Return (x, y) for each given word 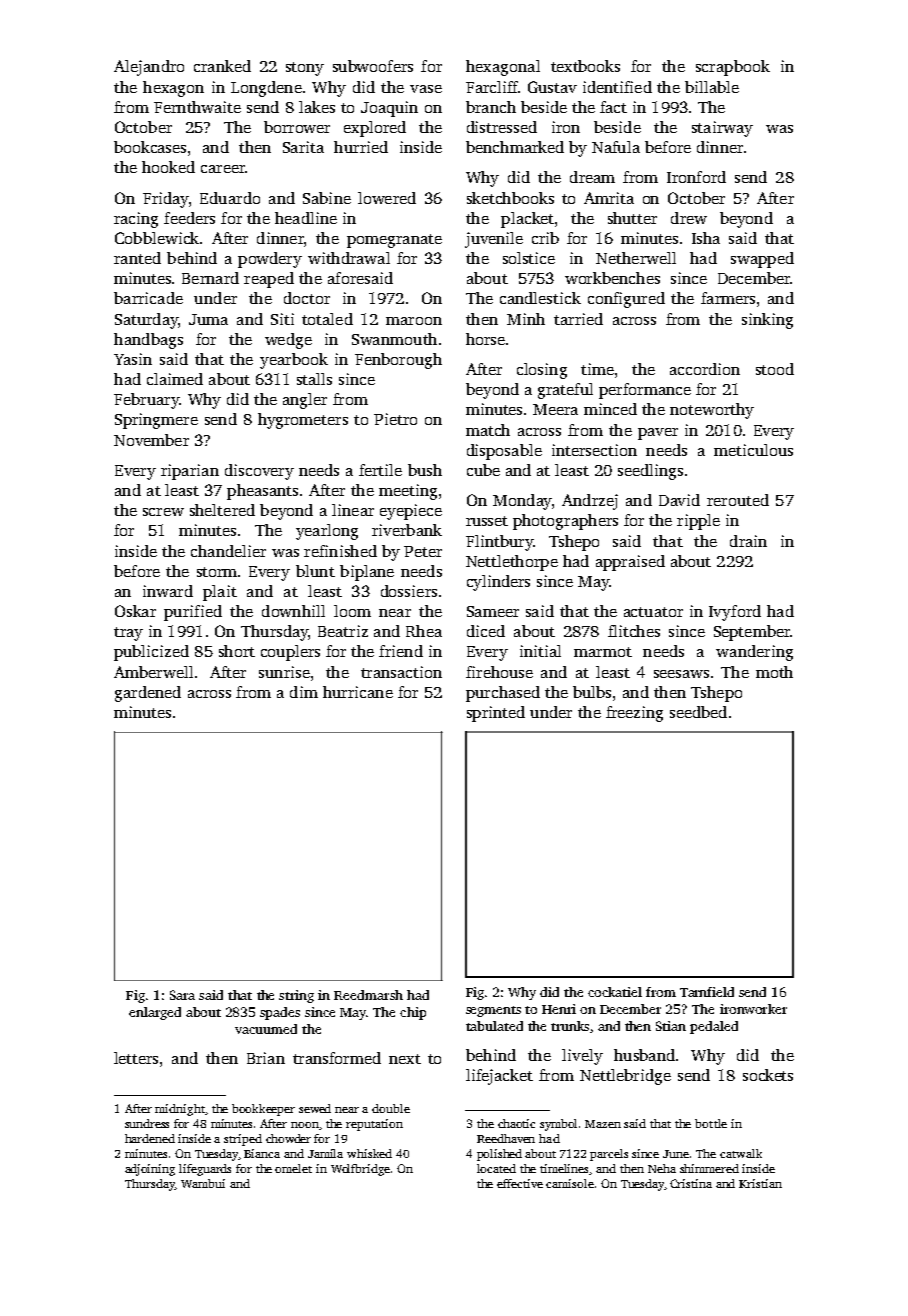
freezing (634, 714)
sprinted (496, 714)
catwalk (741, 1153)
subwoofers (373, 66)
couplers (290, 653)
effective (520, 1183)
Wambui (203, 1183)
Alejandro (149, 68)
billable (712, 87)
